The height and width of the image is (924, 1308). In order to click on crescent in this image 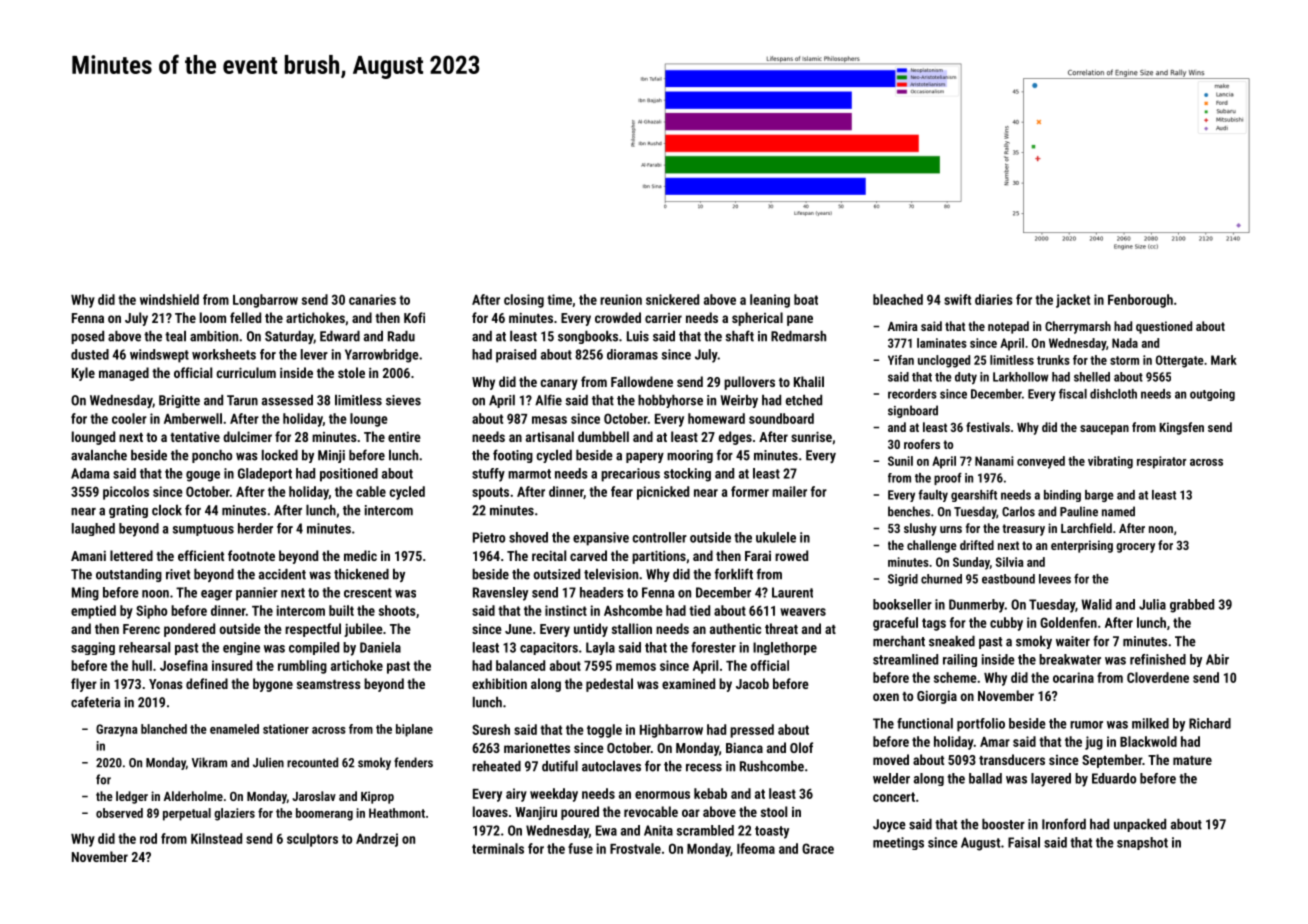, I will do `click(368, 593)`.
